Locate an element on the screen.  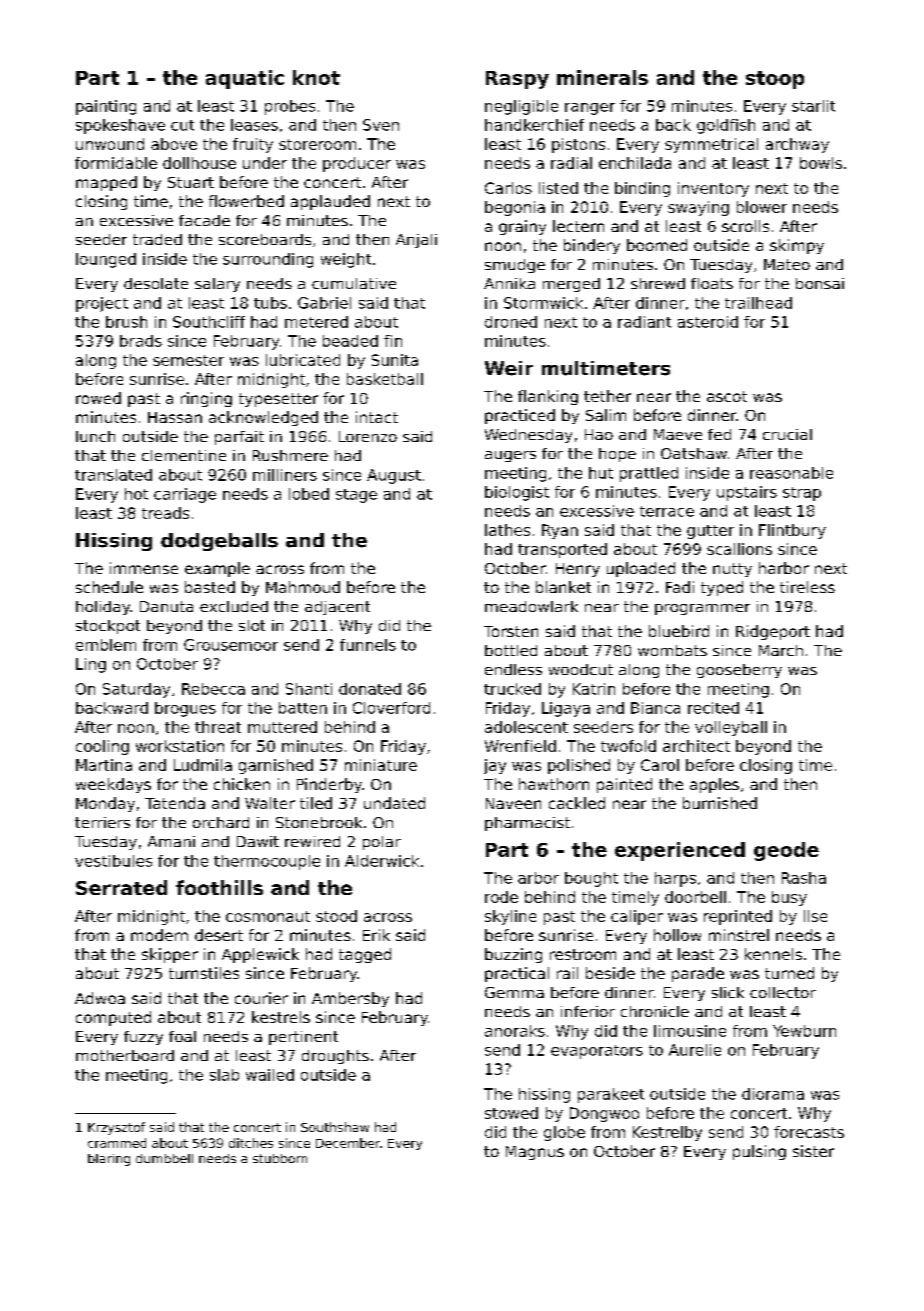
desert is located at coordinates (219, 935).
